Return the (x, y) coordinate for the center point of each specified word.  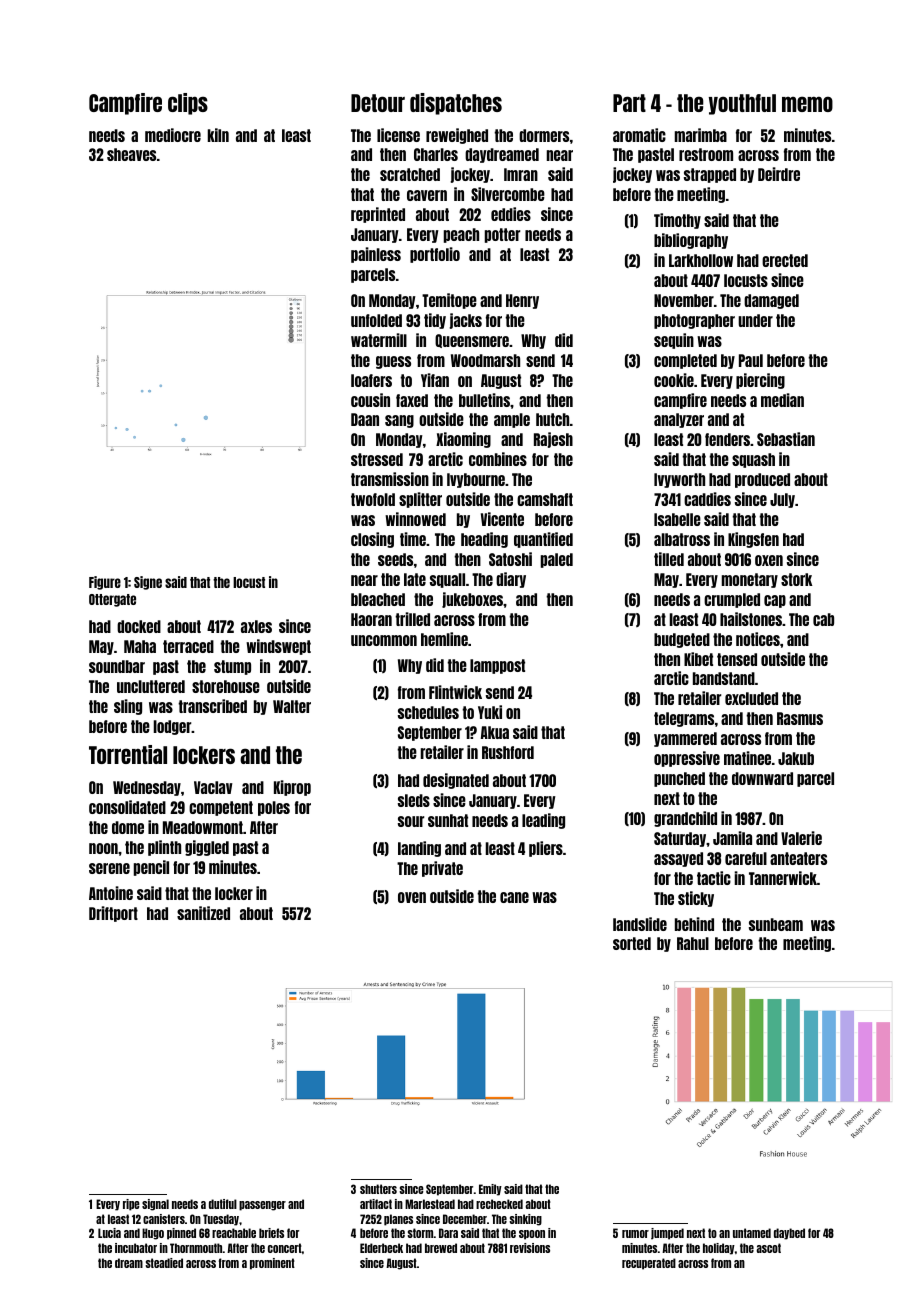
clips (188, 104)
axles (256, 626)
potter (502, 235)
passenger (262, 1206)
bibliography (691, 241)
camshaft (545, 499)
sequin (674, 341)
